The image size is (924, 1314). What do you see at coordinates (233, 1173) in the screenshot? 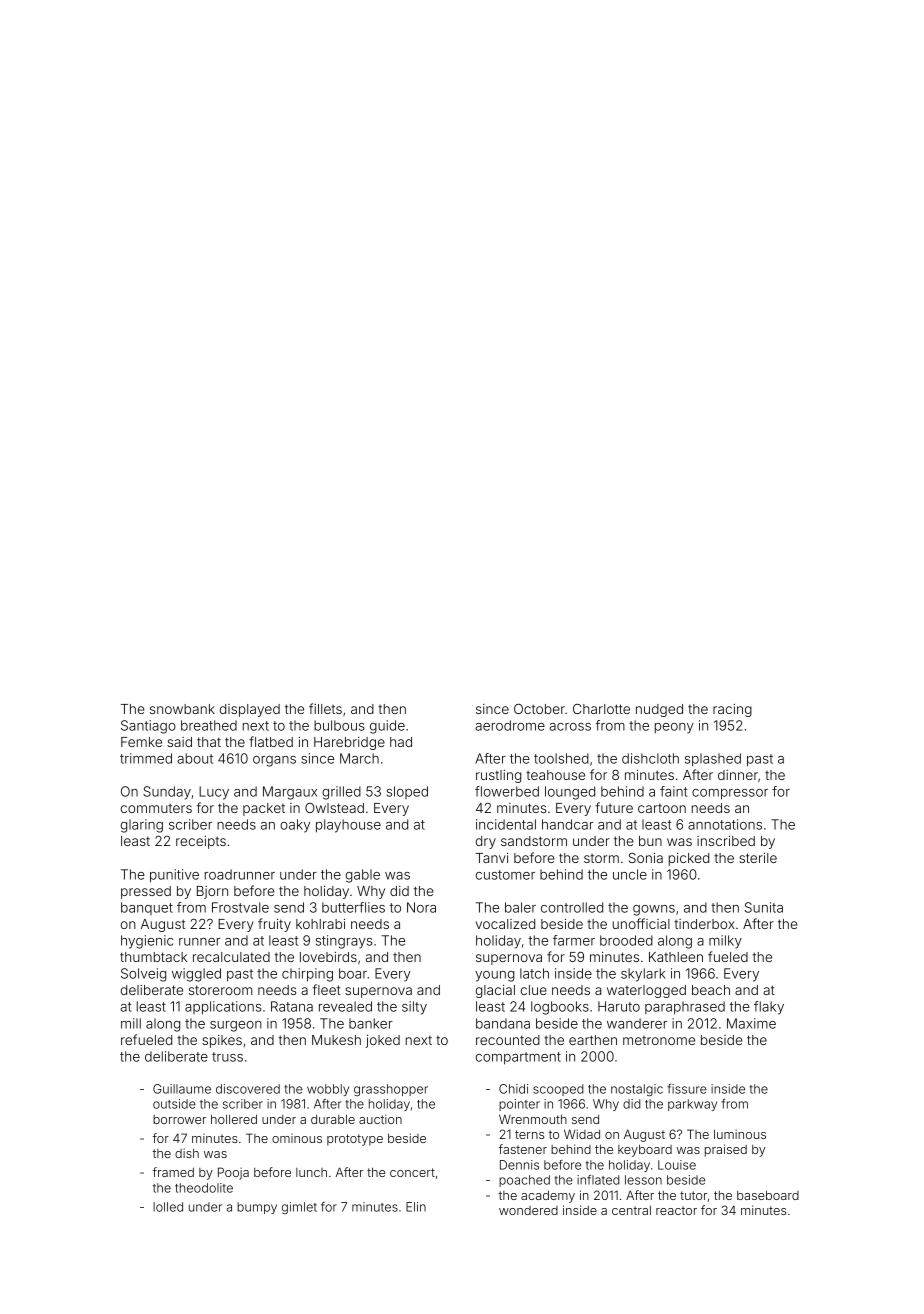
I see `Pooja` at bounding box center [233, 1173].
